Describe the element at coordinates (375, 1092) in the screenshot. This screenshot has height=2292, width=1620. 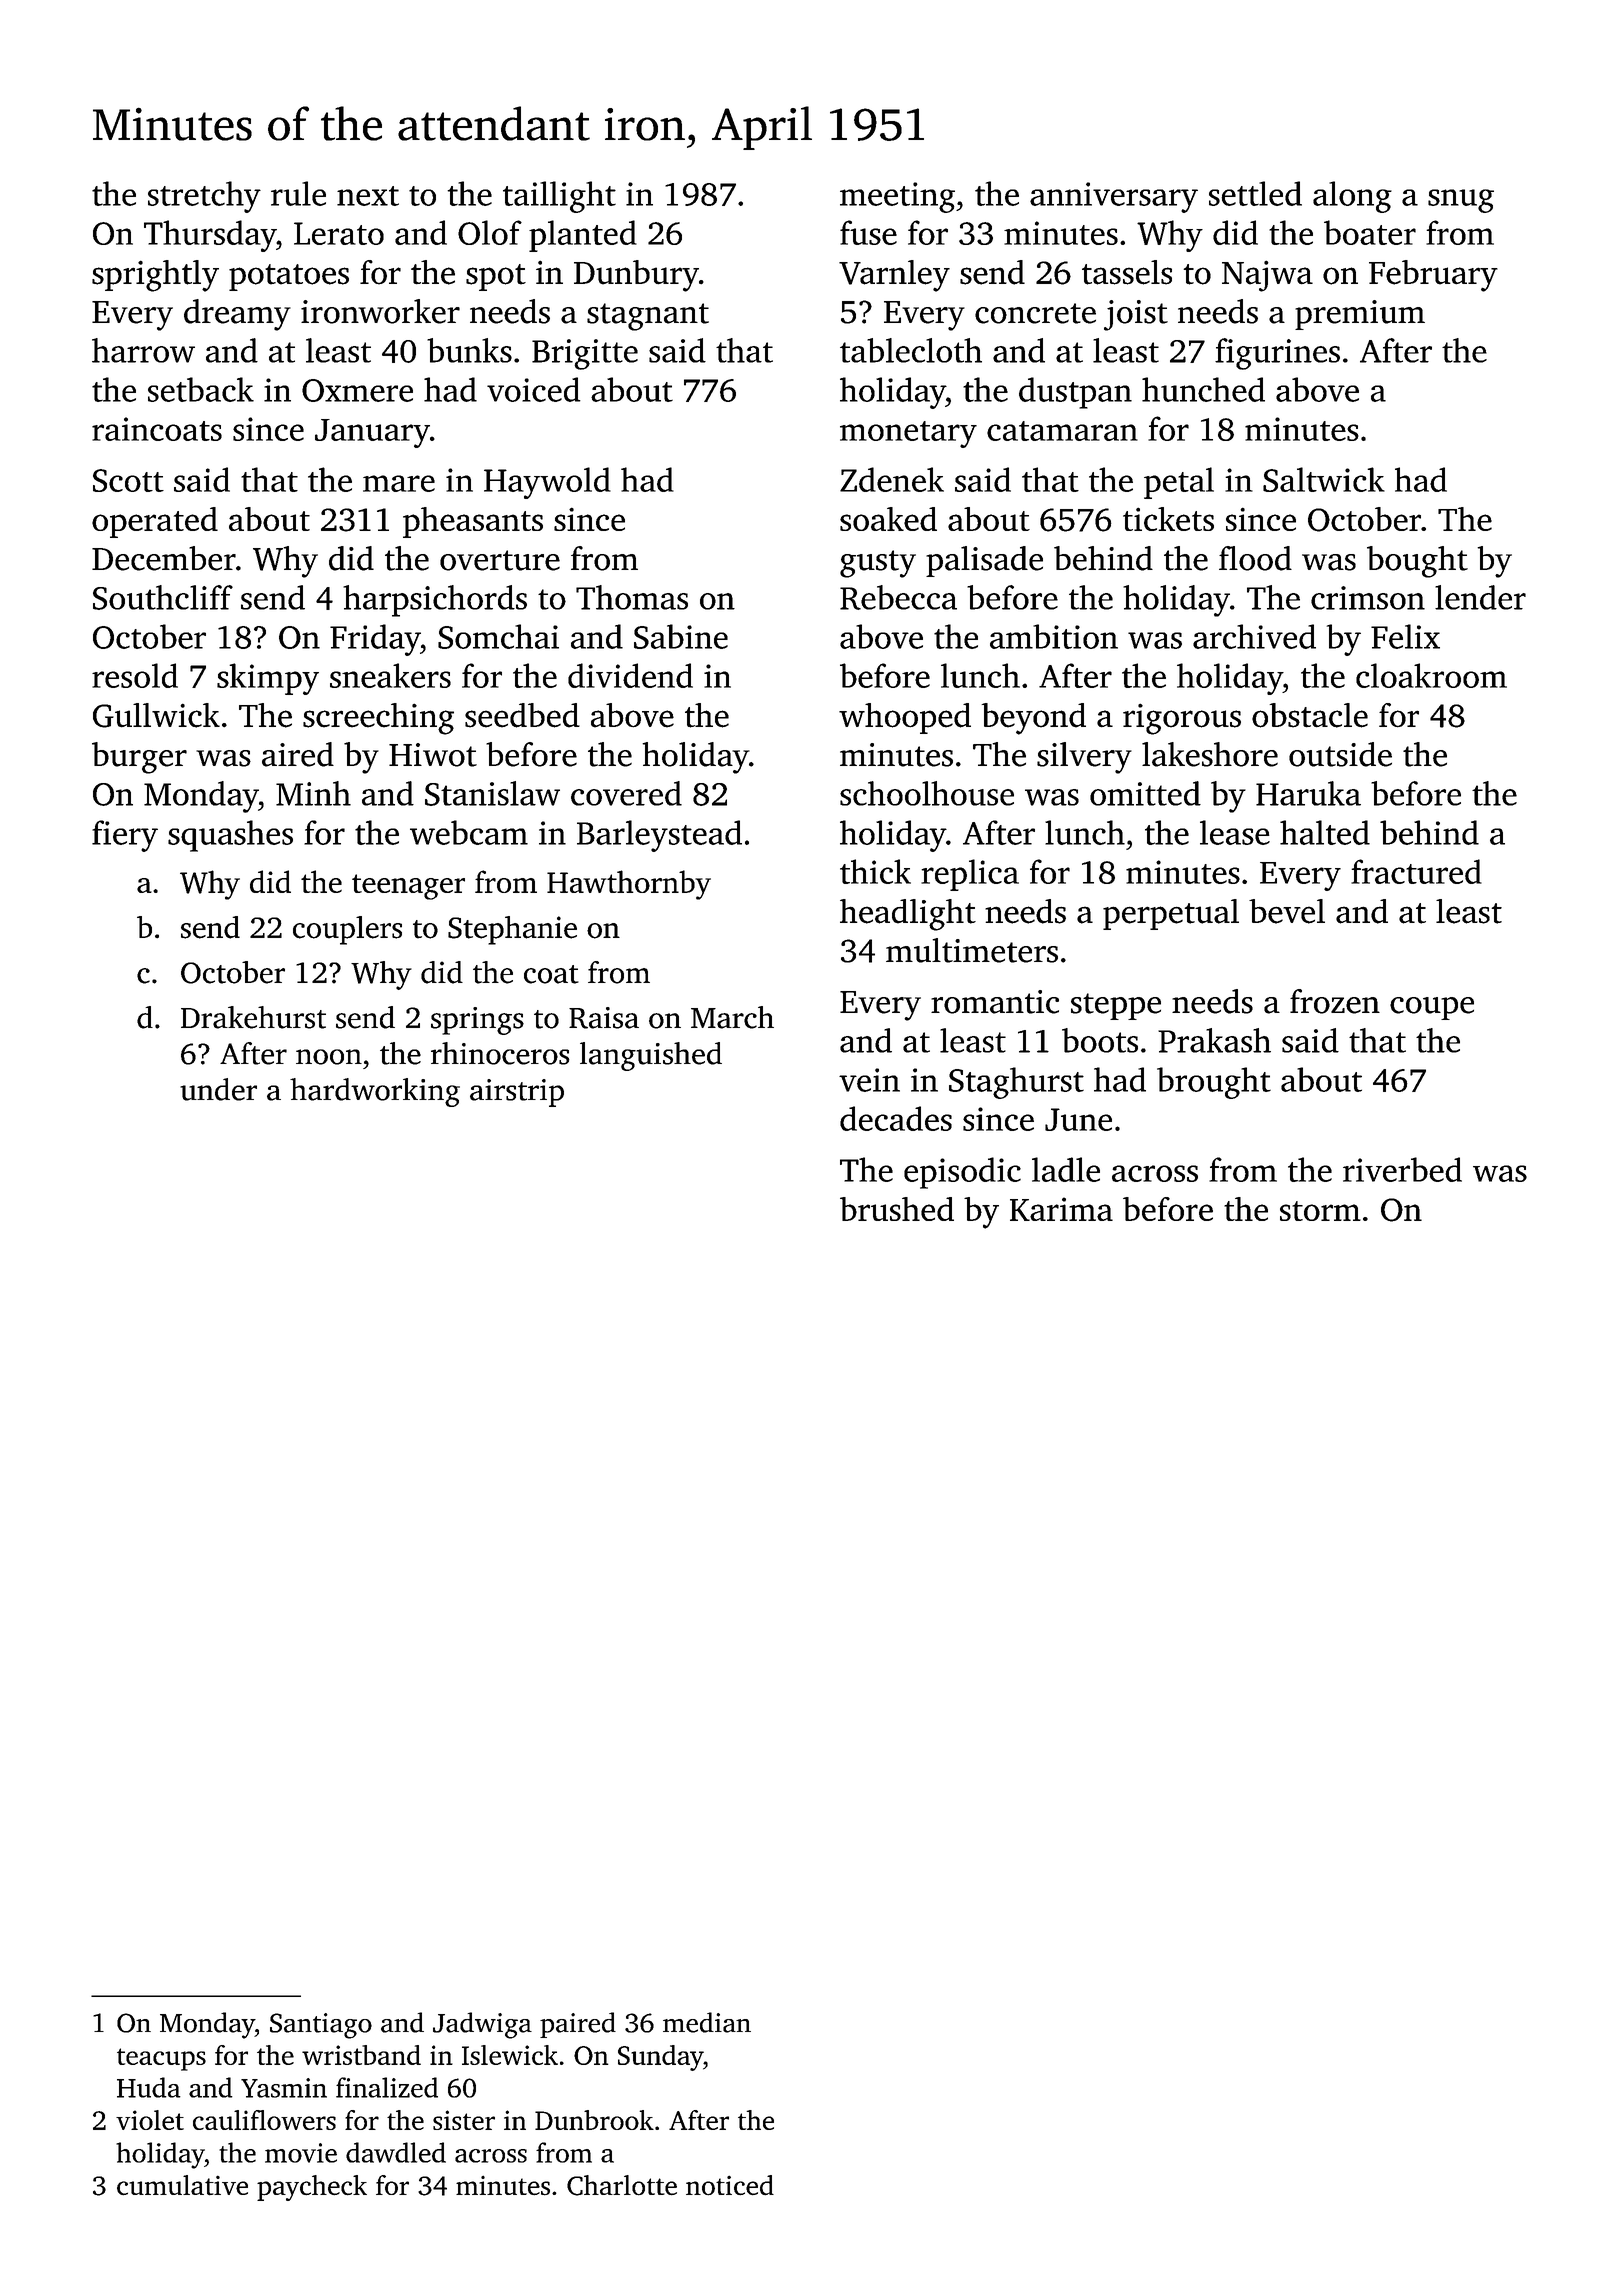
I see `hardworking` at that location.
